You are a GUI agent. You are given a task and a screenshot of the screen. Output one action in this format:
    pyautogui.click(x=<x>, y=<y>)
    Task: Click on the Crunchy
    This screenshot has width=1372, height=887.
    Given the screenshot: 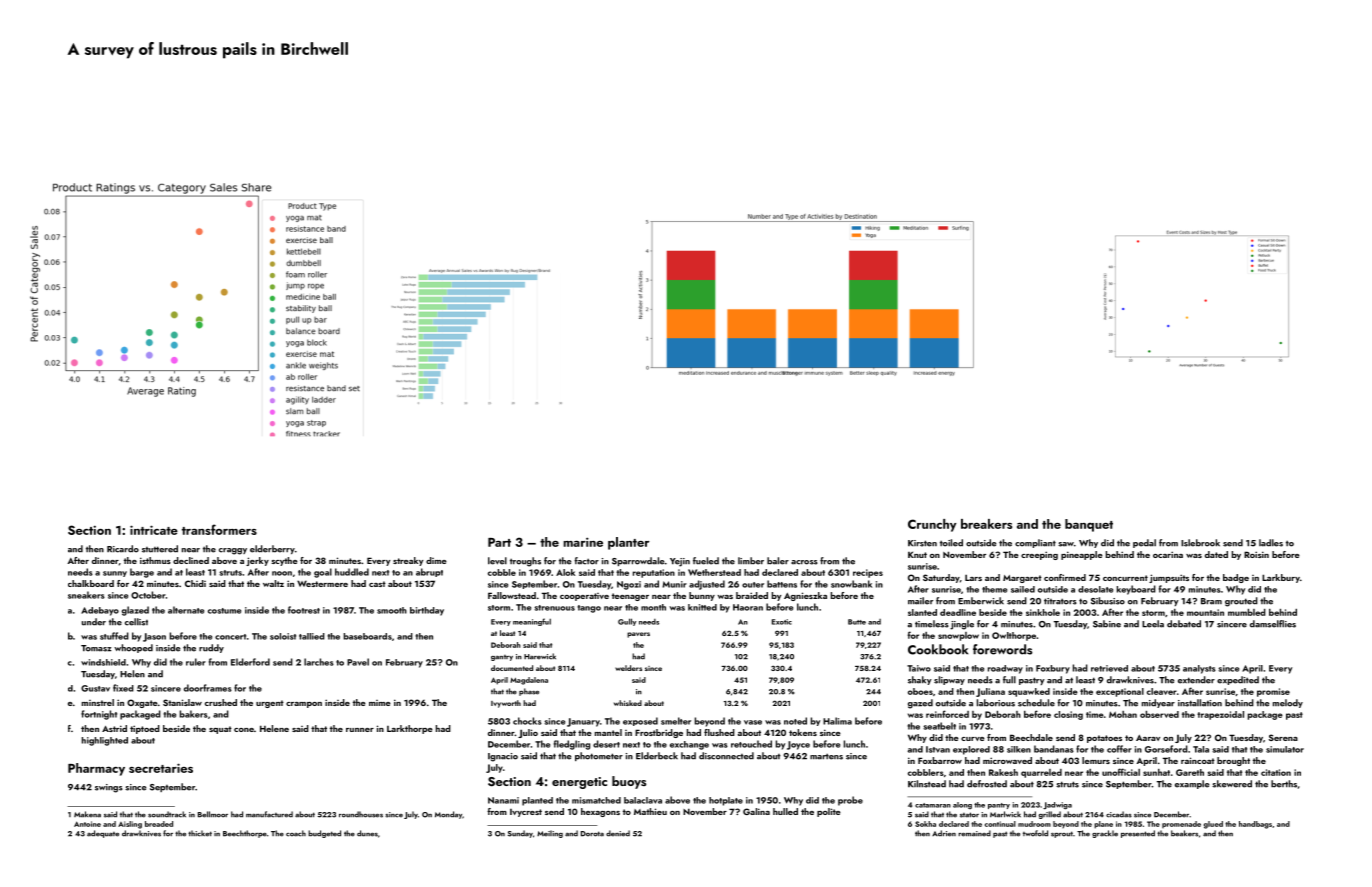 What is the action you would take?
    pyautogui.click(x=932, y=525)
